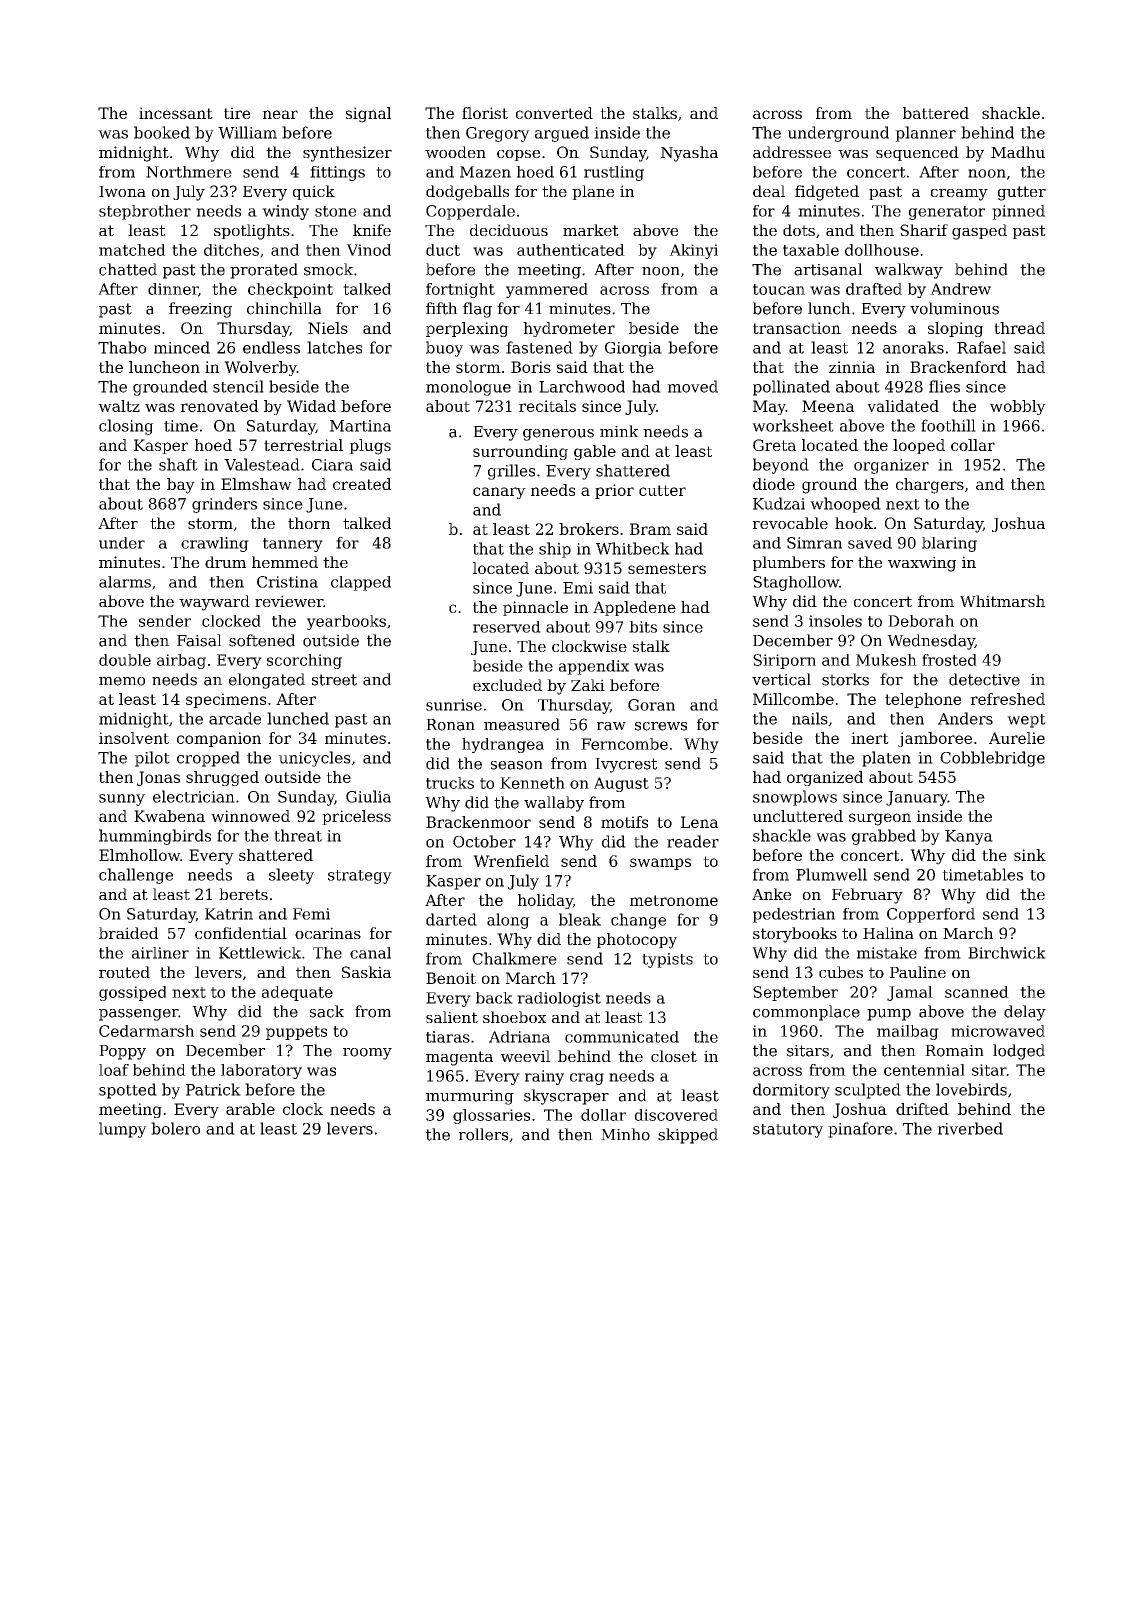 The height and width of the screenshot is (1618, 1144). Describe the element at coordinates (624, 822) in the screenshot. I see `motifs` at that location.
